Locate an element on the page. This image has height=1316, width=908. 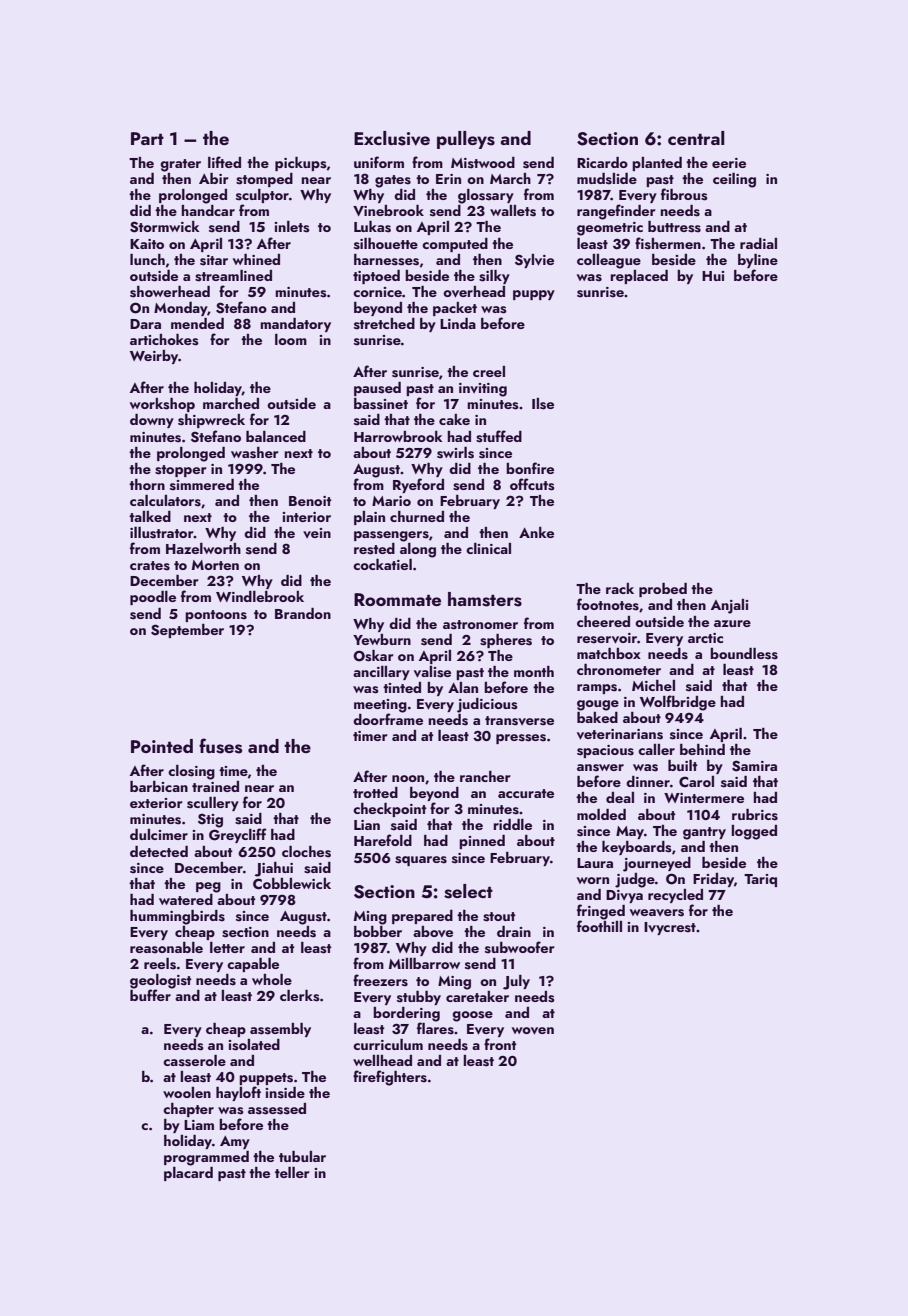
Anjali is located at coordinates (729, 606).
